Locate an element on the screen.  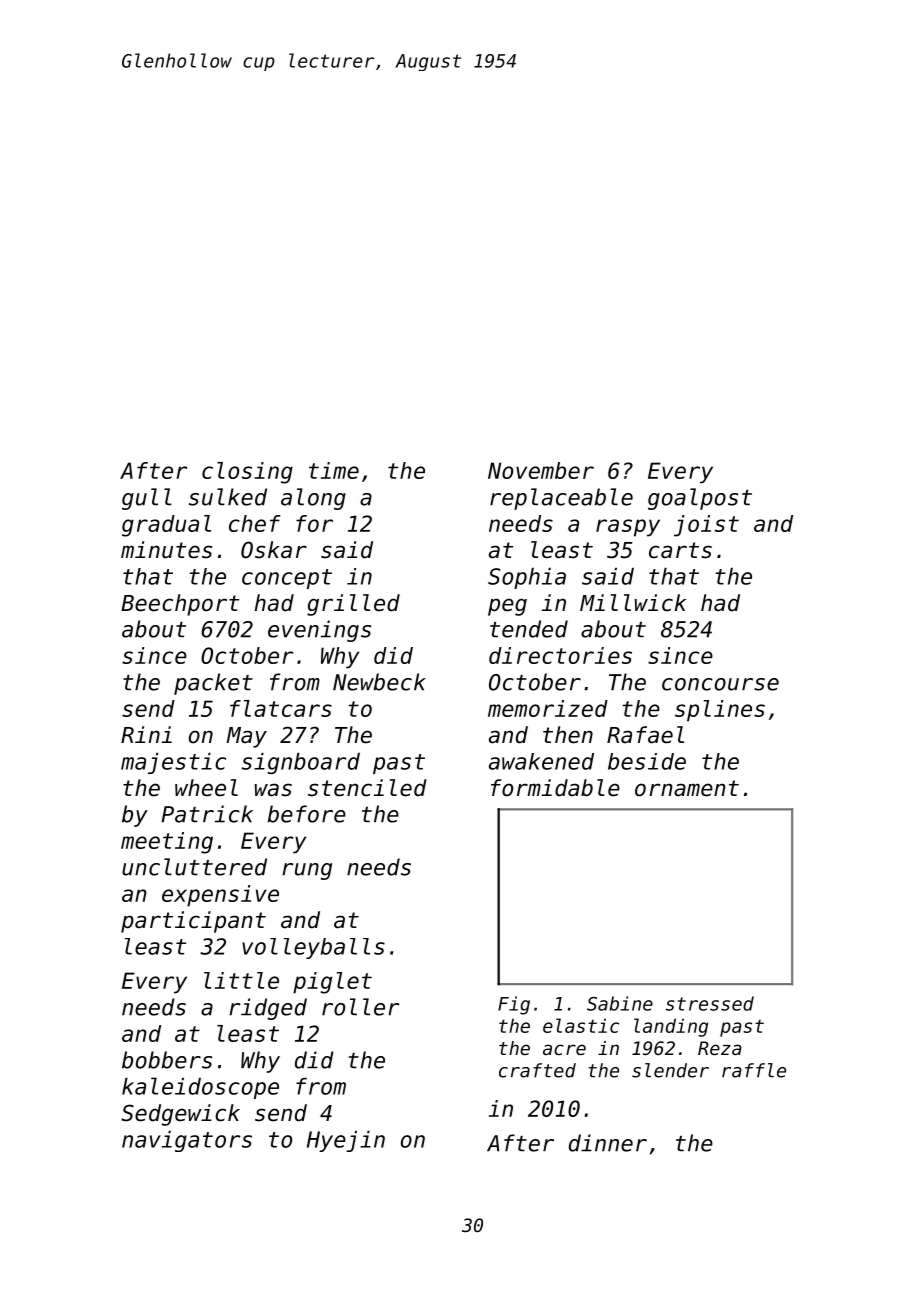
stenciled is located at coordinates (367, 788).
